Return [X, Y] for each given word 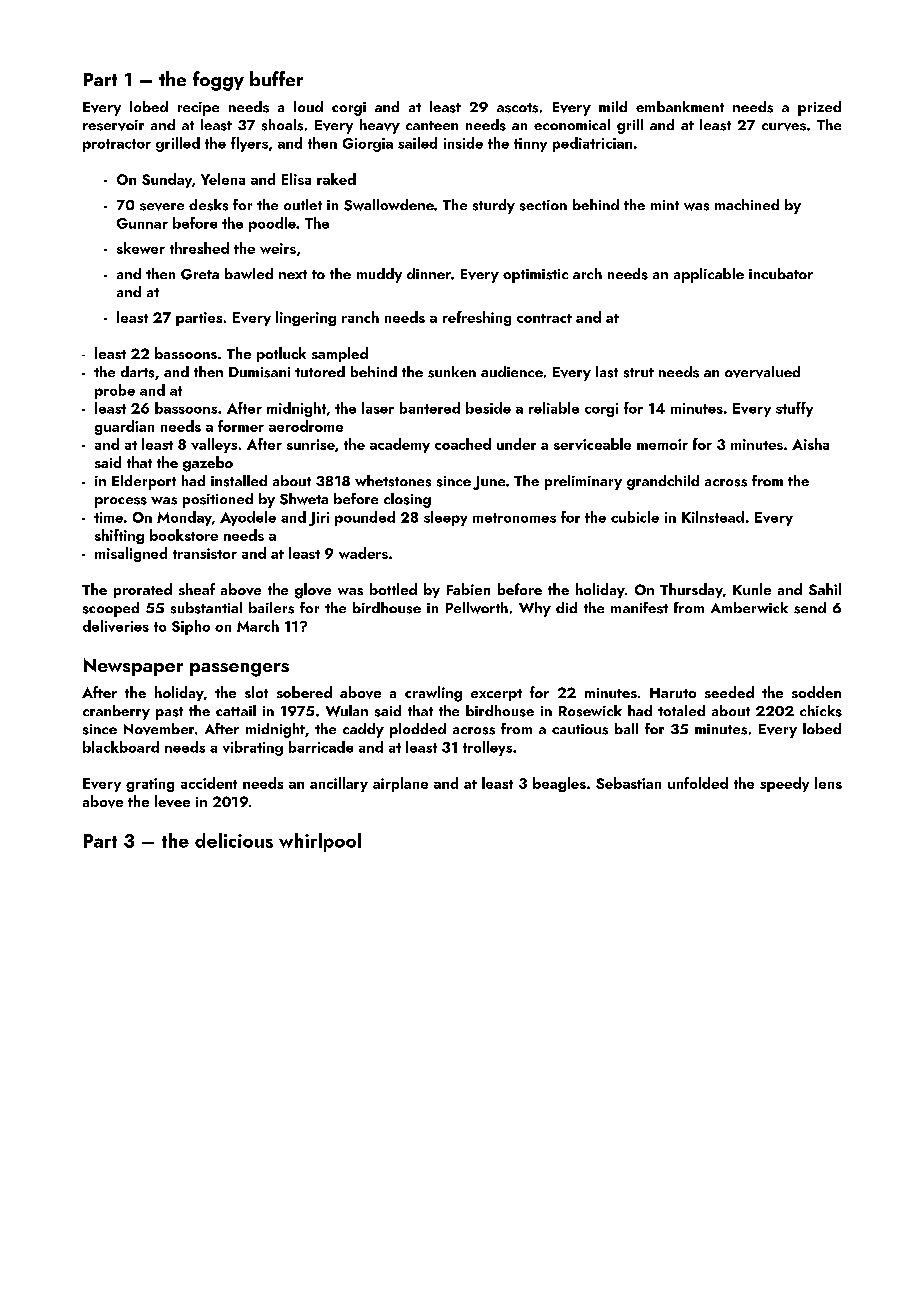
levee [172, 801]
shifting [119, 536]
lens [828, 783]
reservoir [113, 125]
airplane [400, 784]
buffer [276, 78]
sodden [816, 692]
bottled [393, 589]
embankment [680, 106]
